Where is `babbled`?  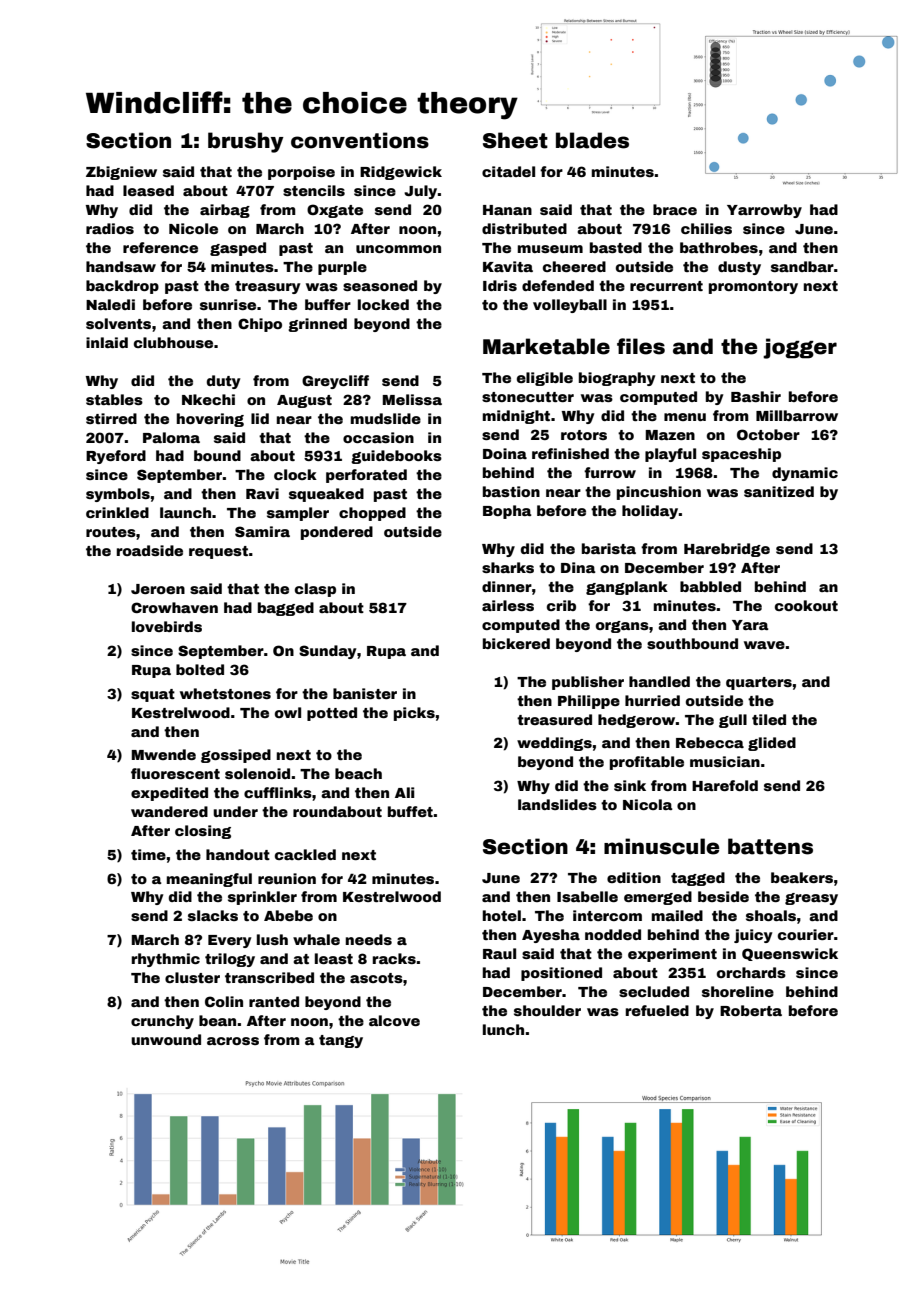
babbled is located at coordinates (710, 586).
